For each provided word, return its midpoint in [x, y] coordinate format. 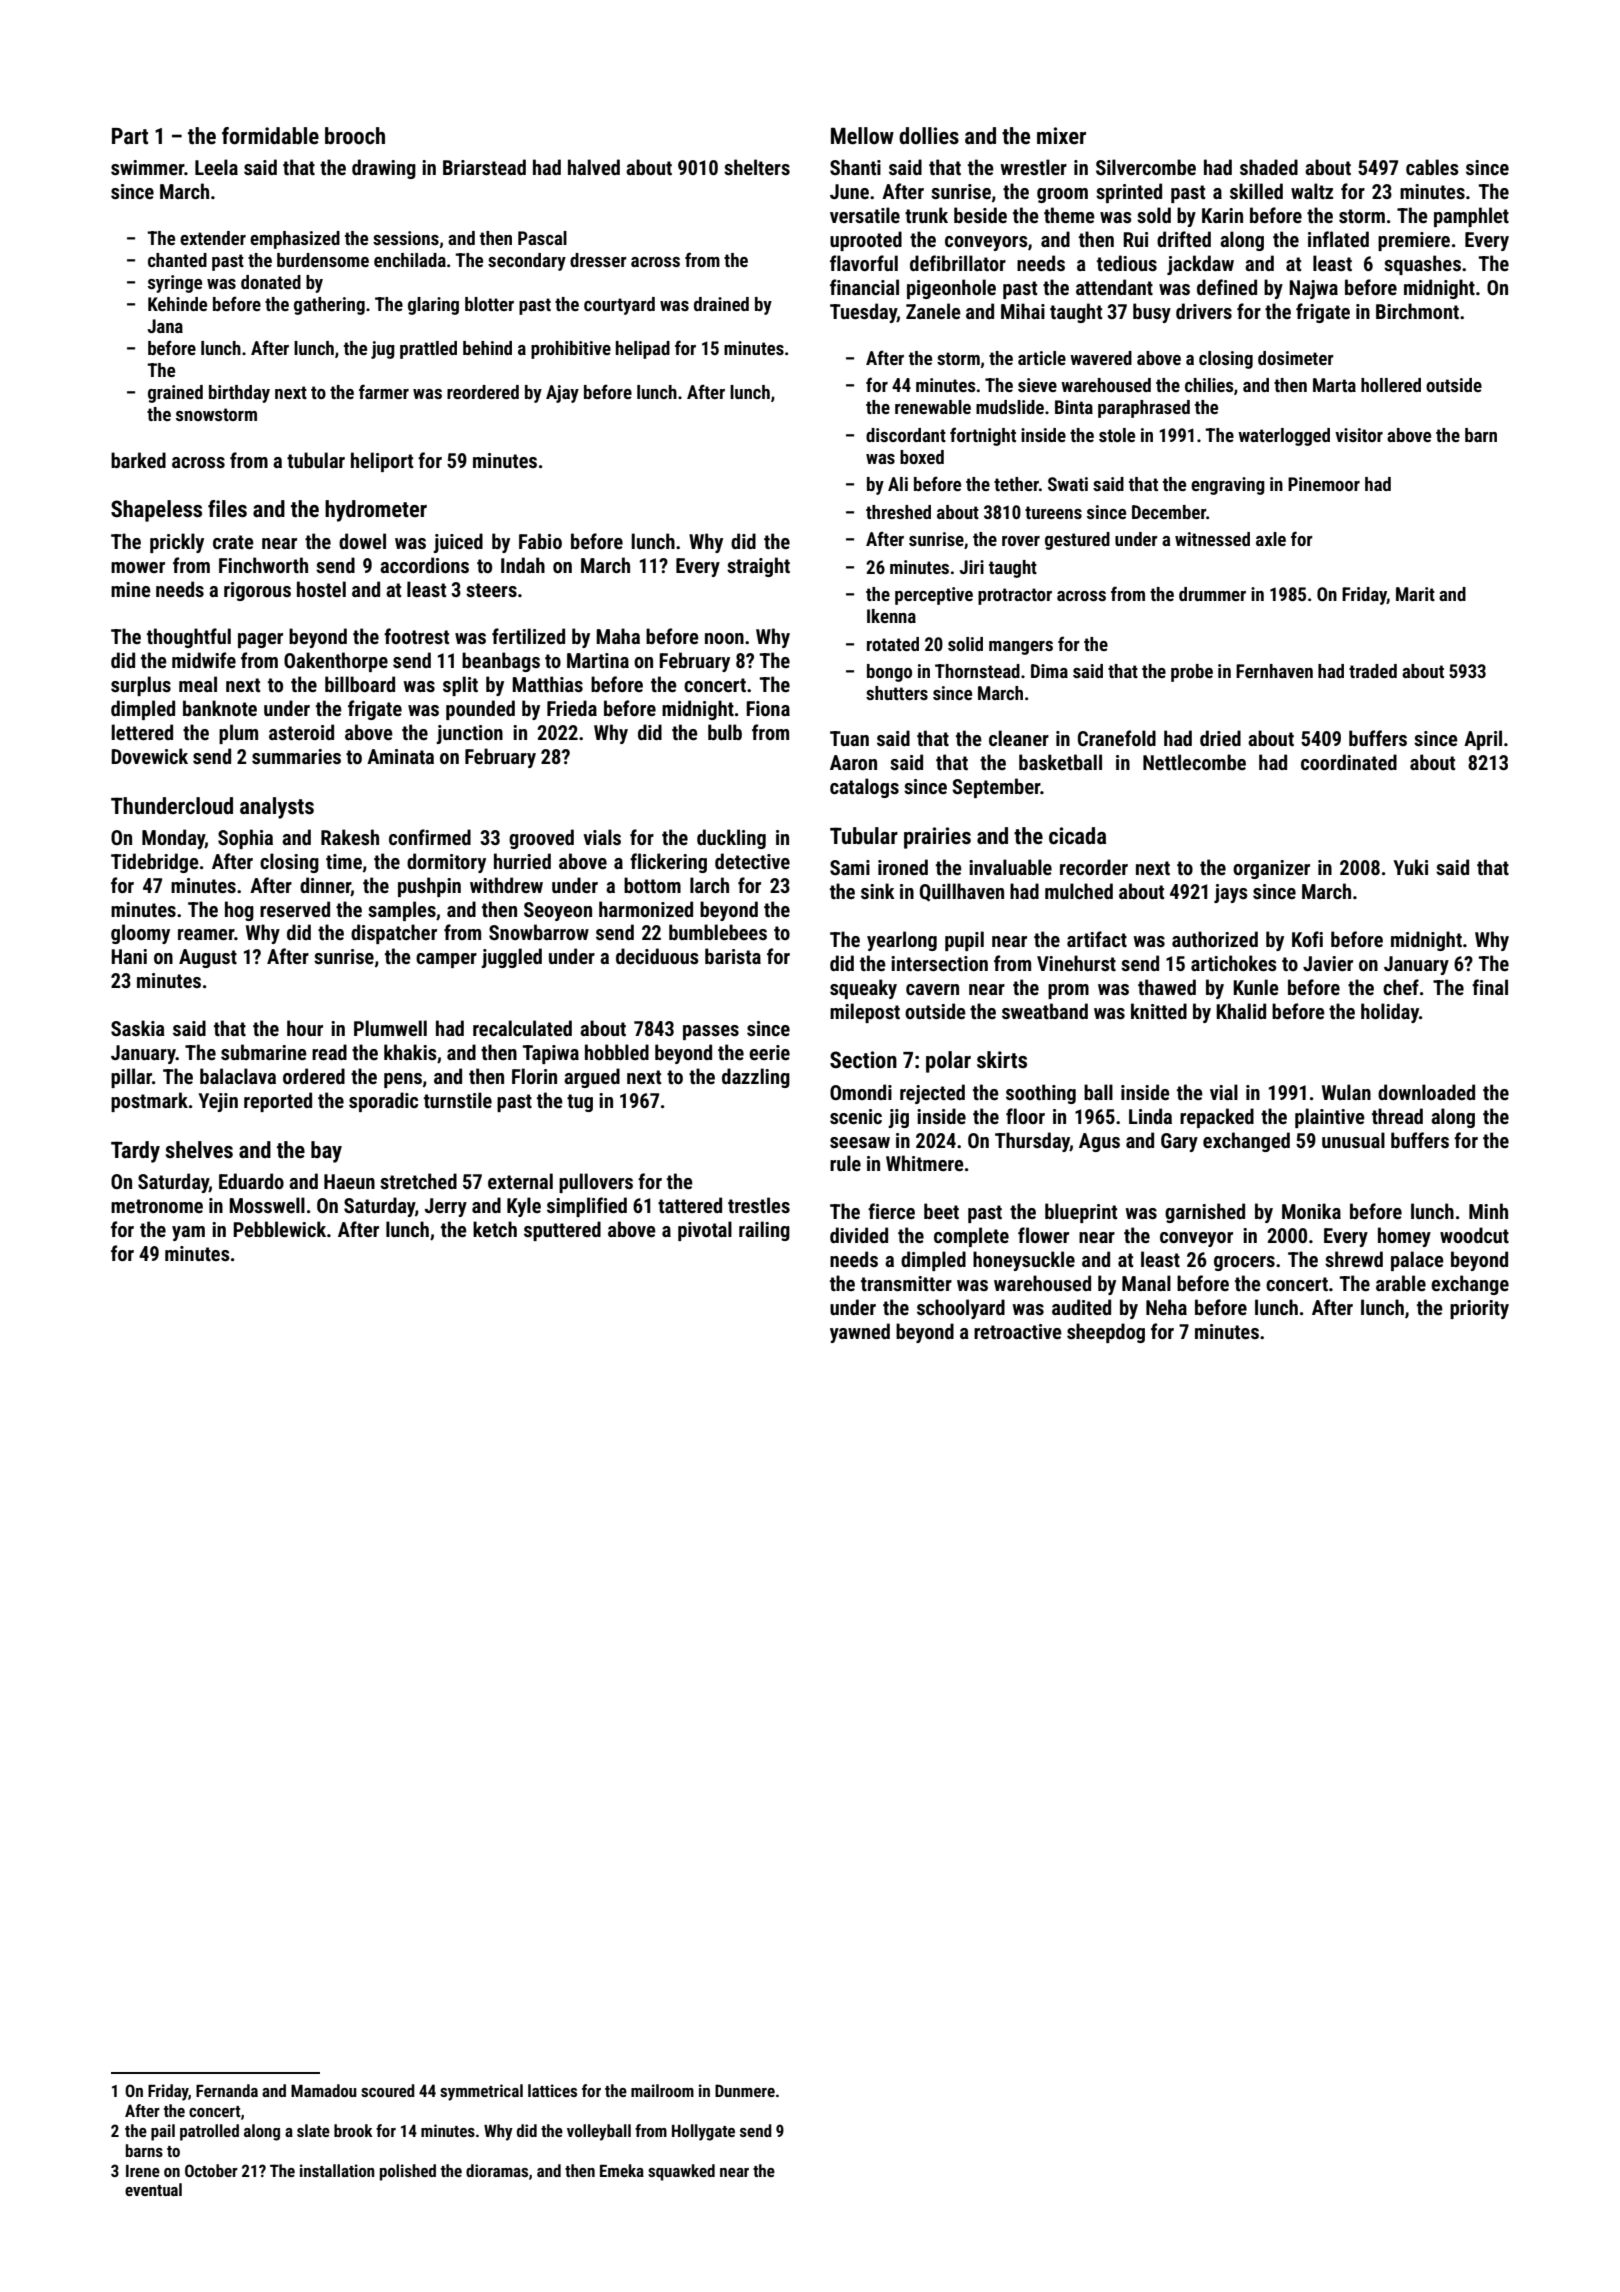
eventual [153, 2189]
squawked [681, 2172]
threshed [898, 512]
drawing [384, 169]
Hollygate [703, 2132]
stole [1117, 435]
